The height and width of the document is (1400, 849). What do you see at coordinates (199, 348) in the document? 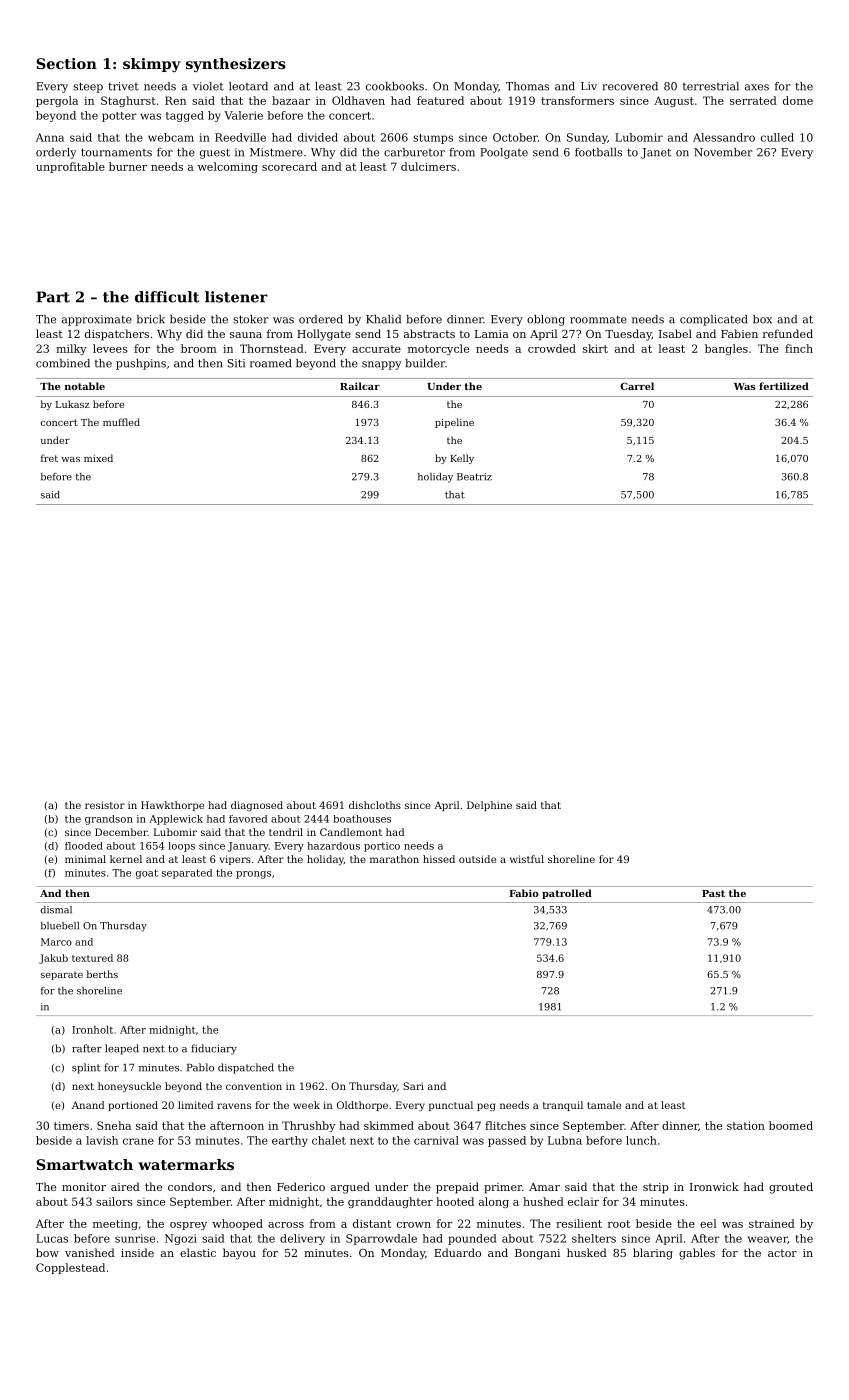
I see `broom` at bounding box center [199, 348].
